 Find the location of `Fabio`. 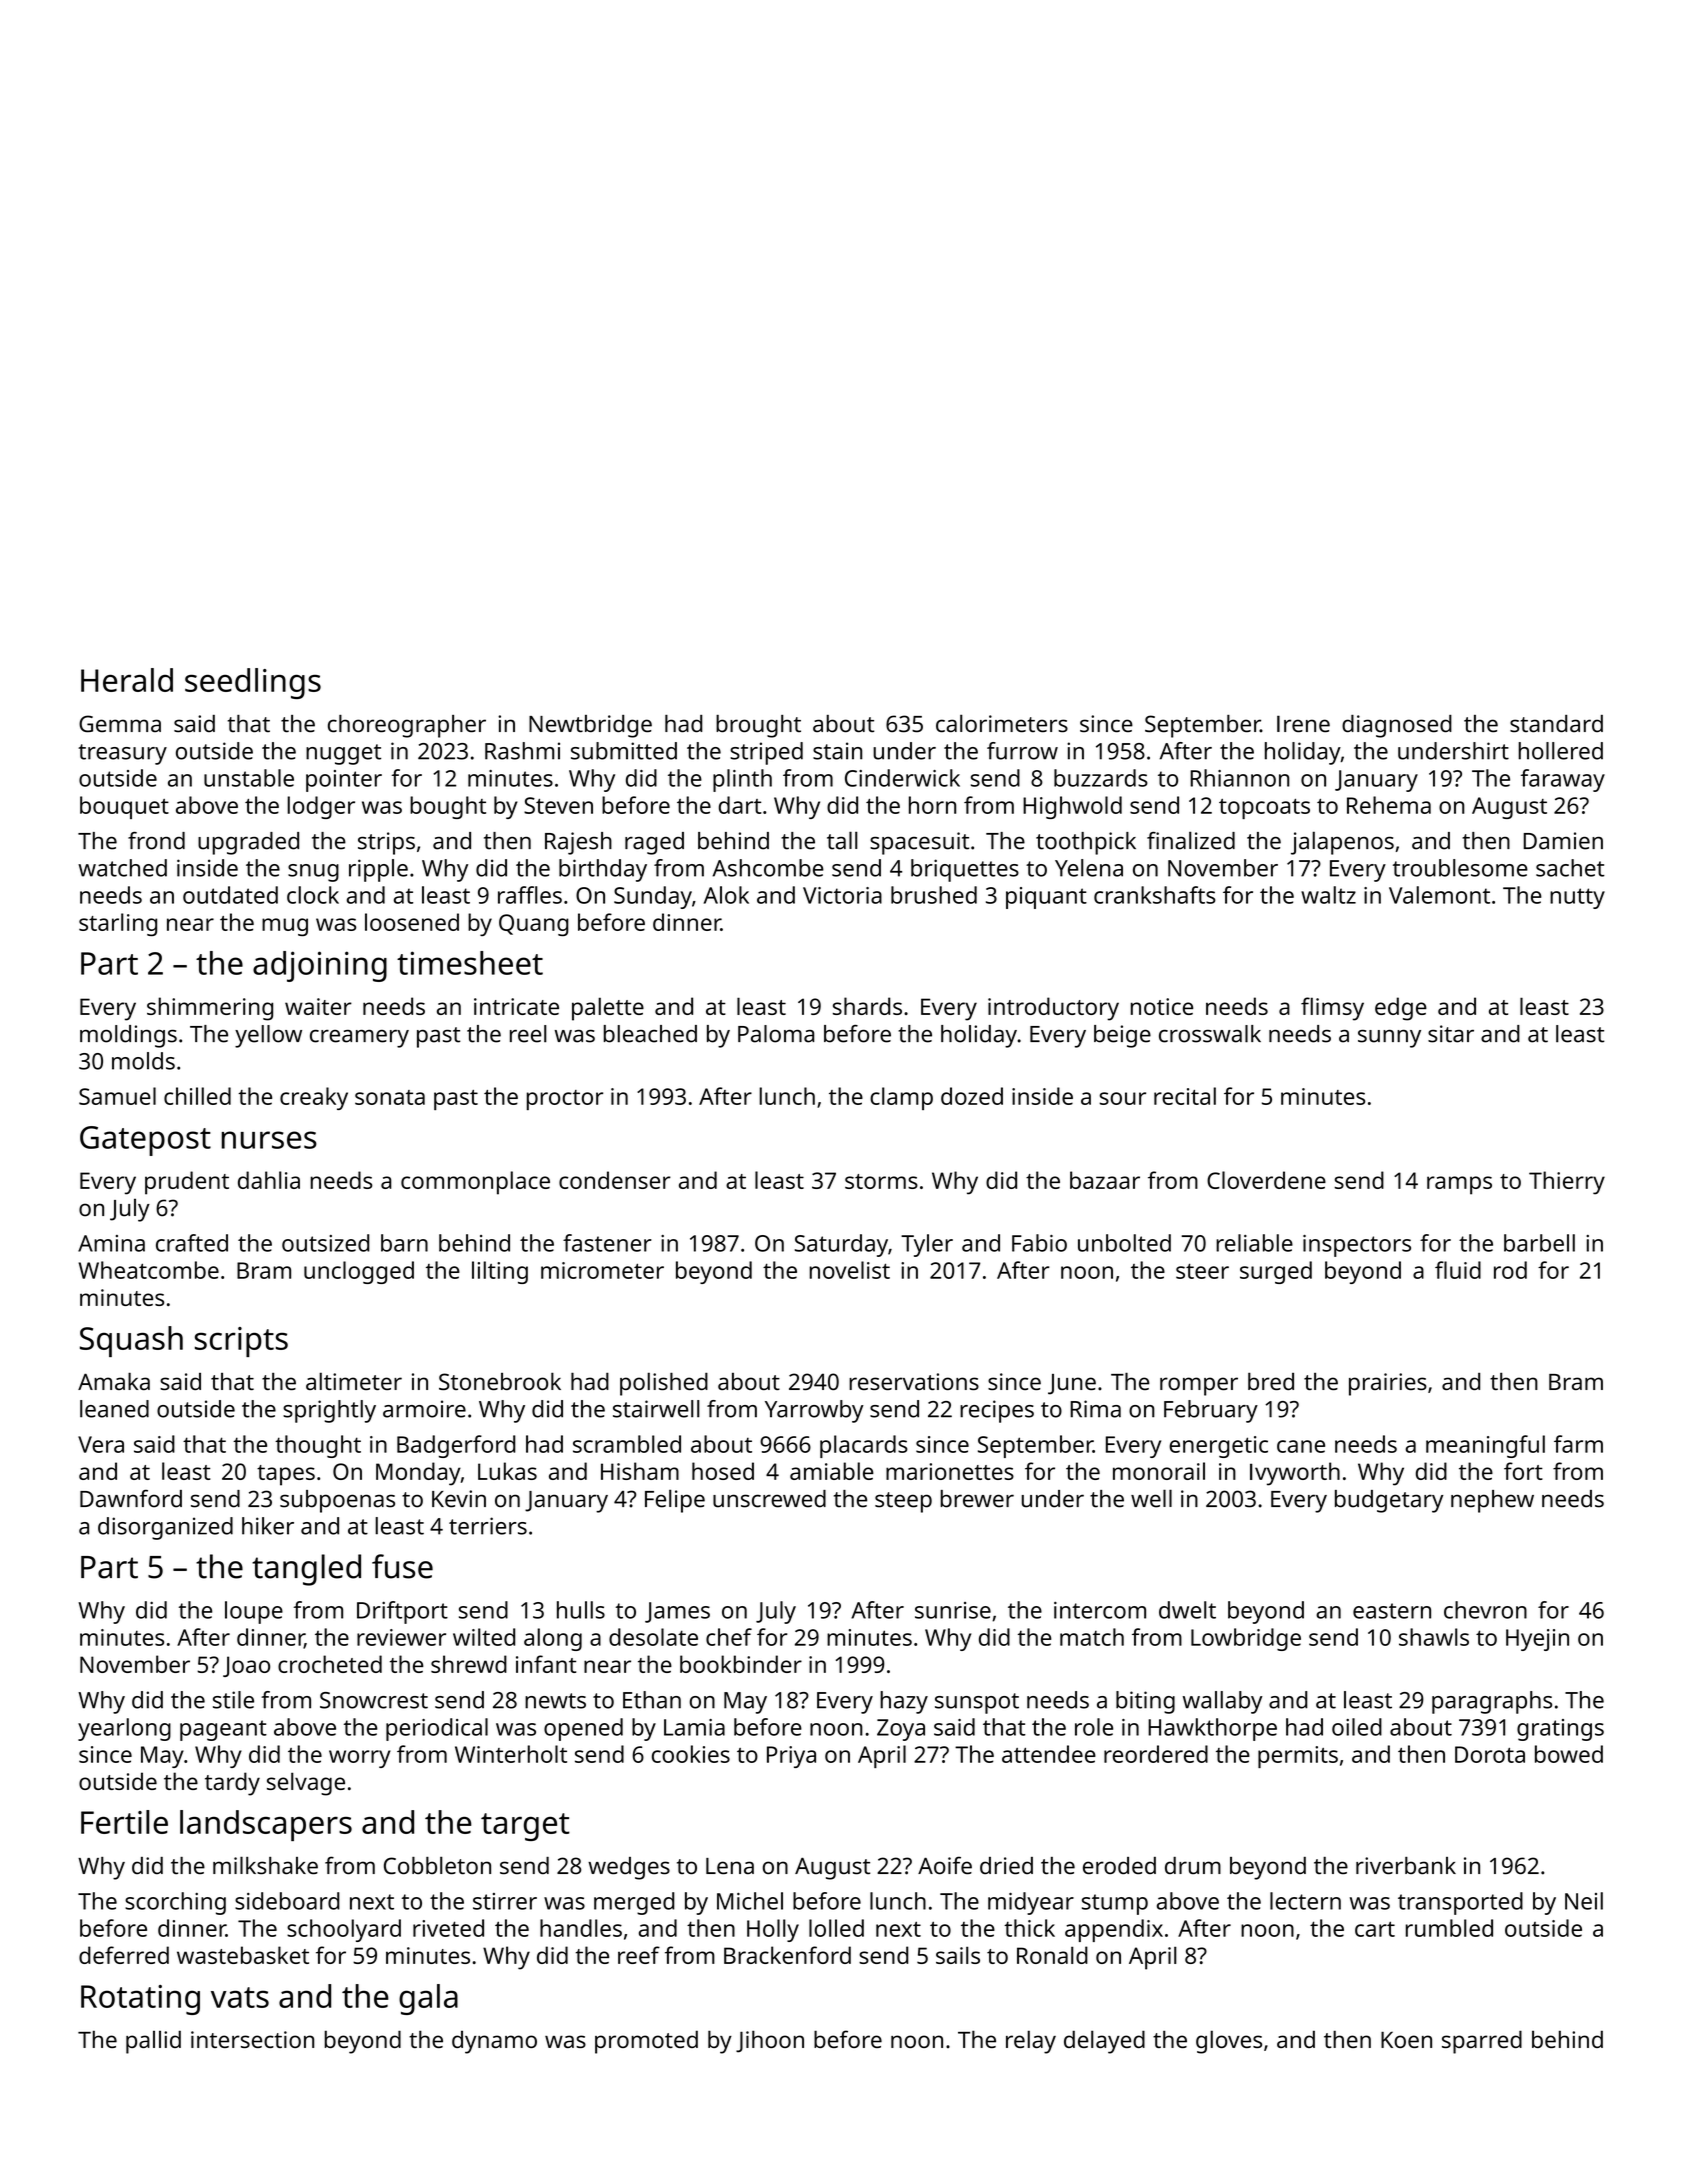

Fabio is located at coordinates (1039, 1243).
